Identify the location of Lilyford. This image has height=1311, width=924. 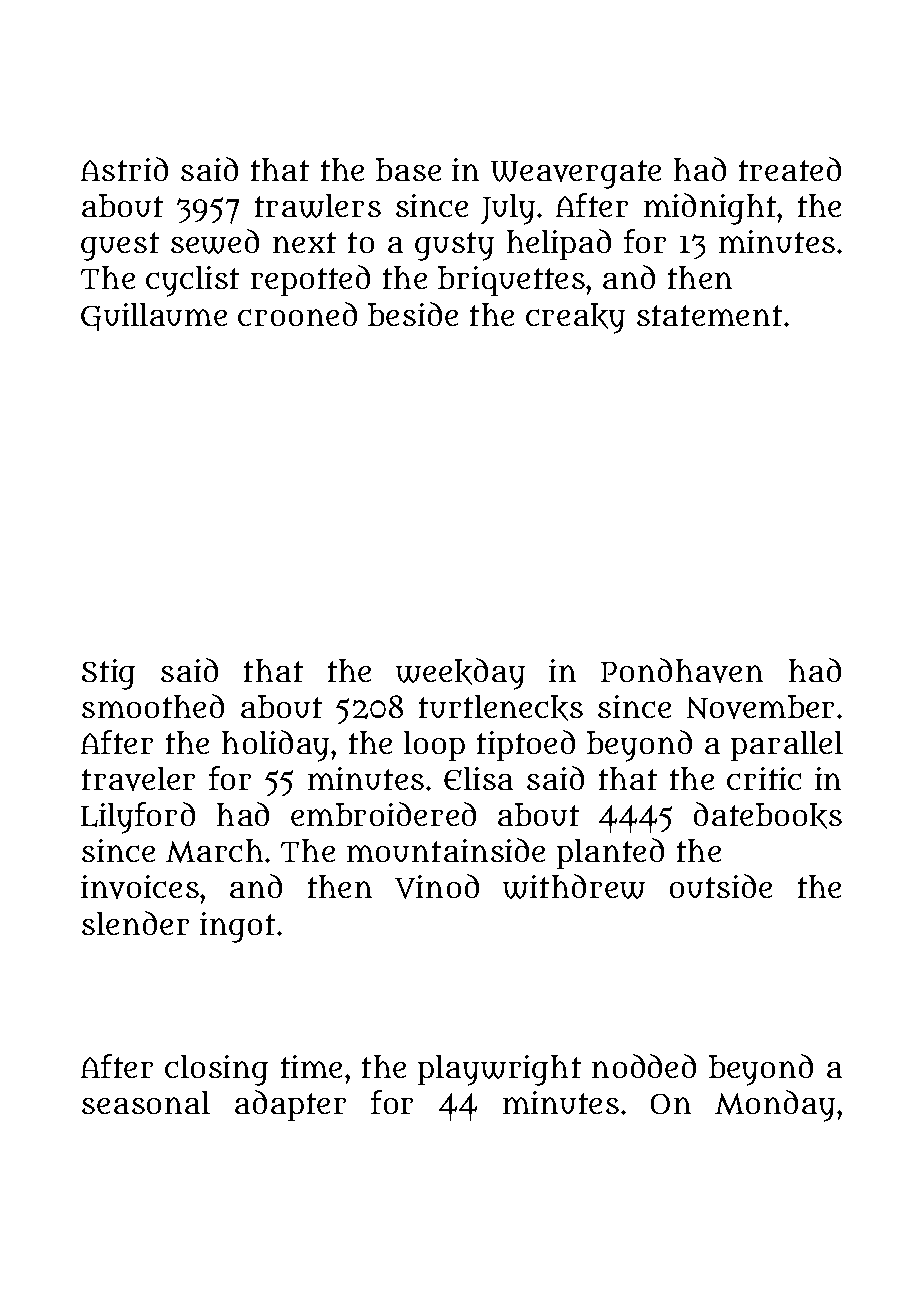
(138, 818).
